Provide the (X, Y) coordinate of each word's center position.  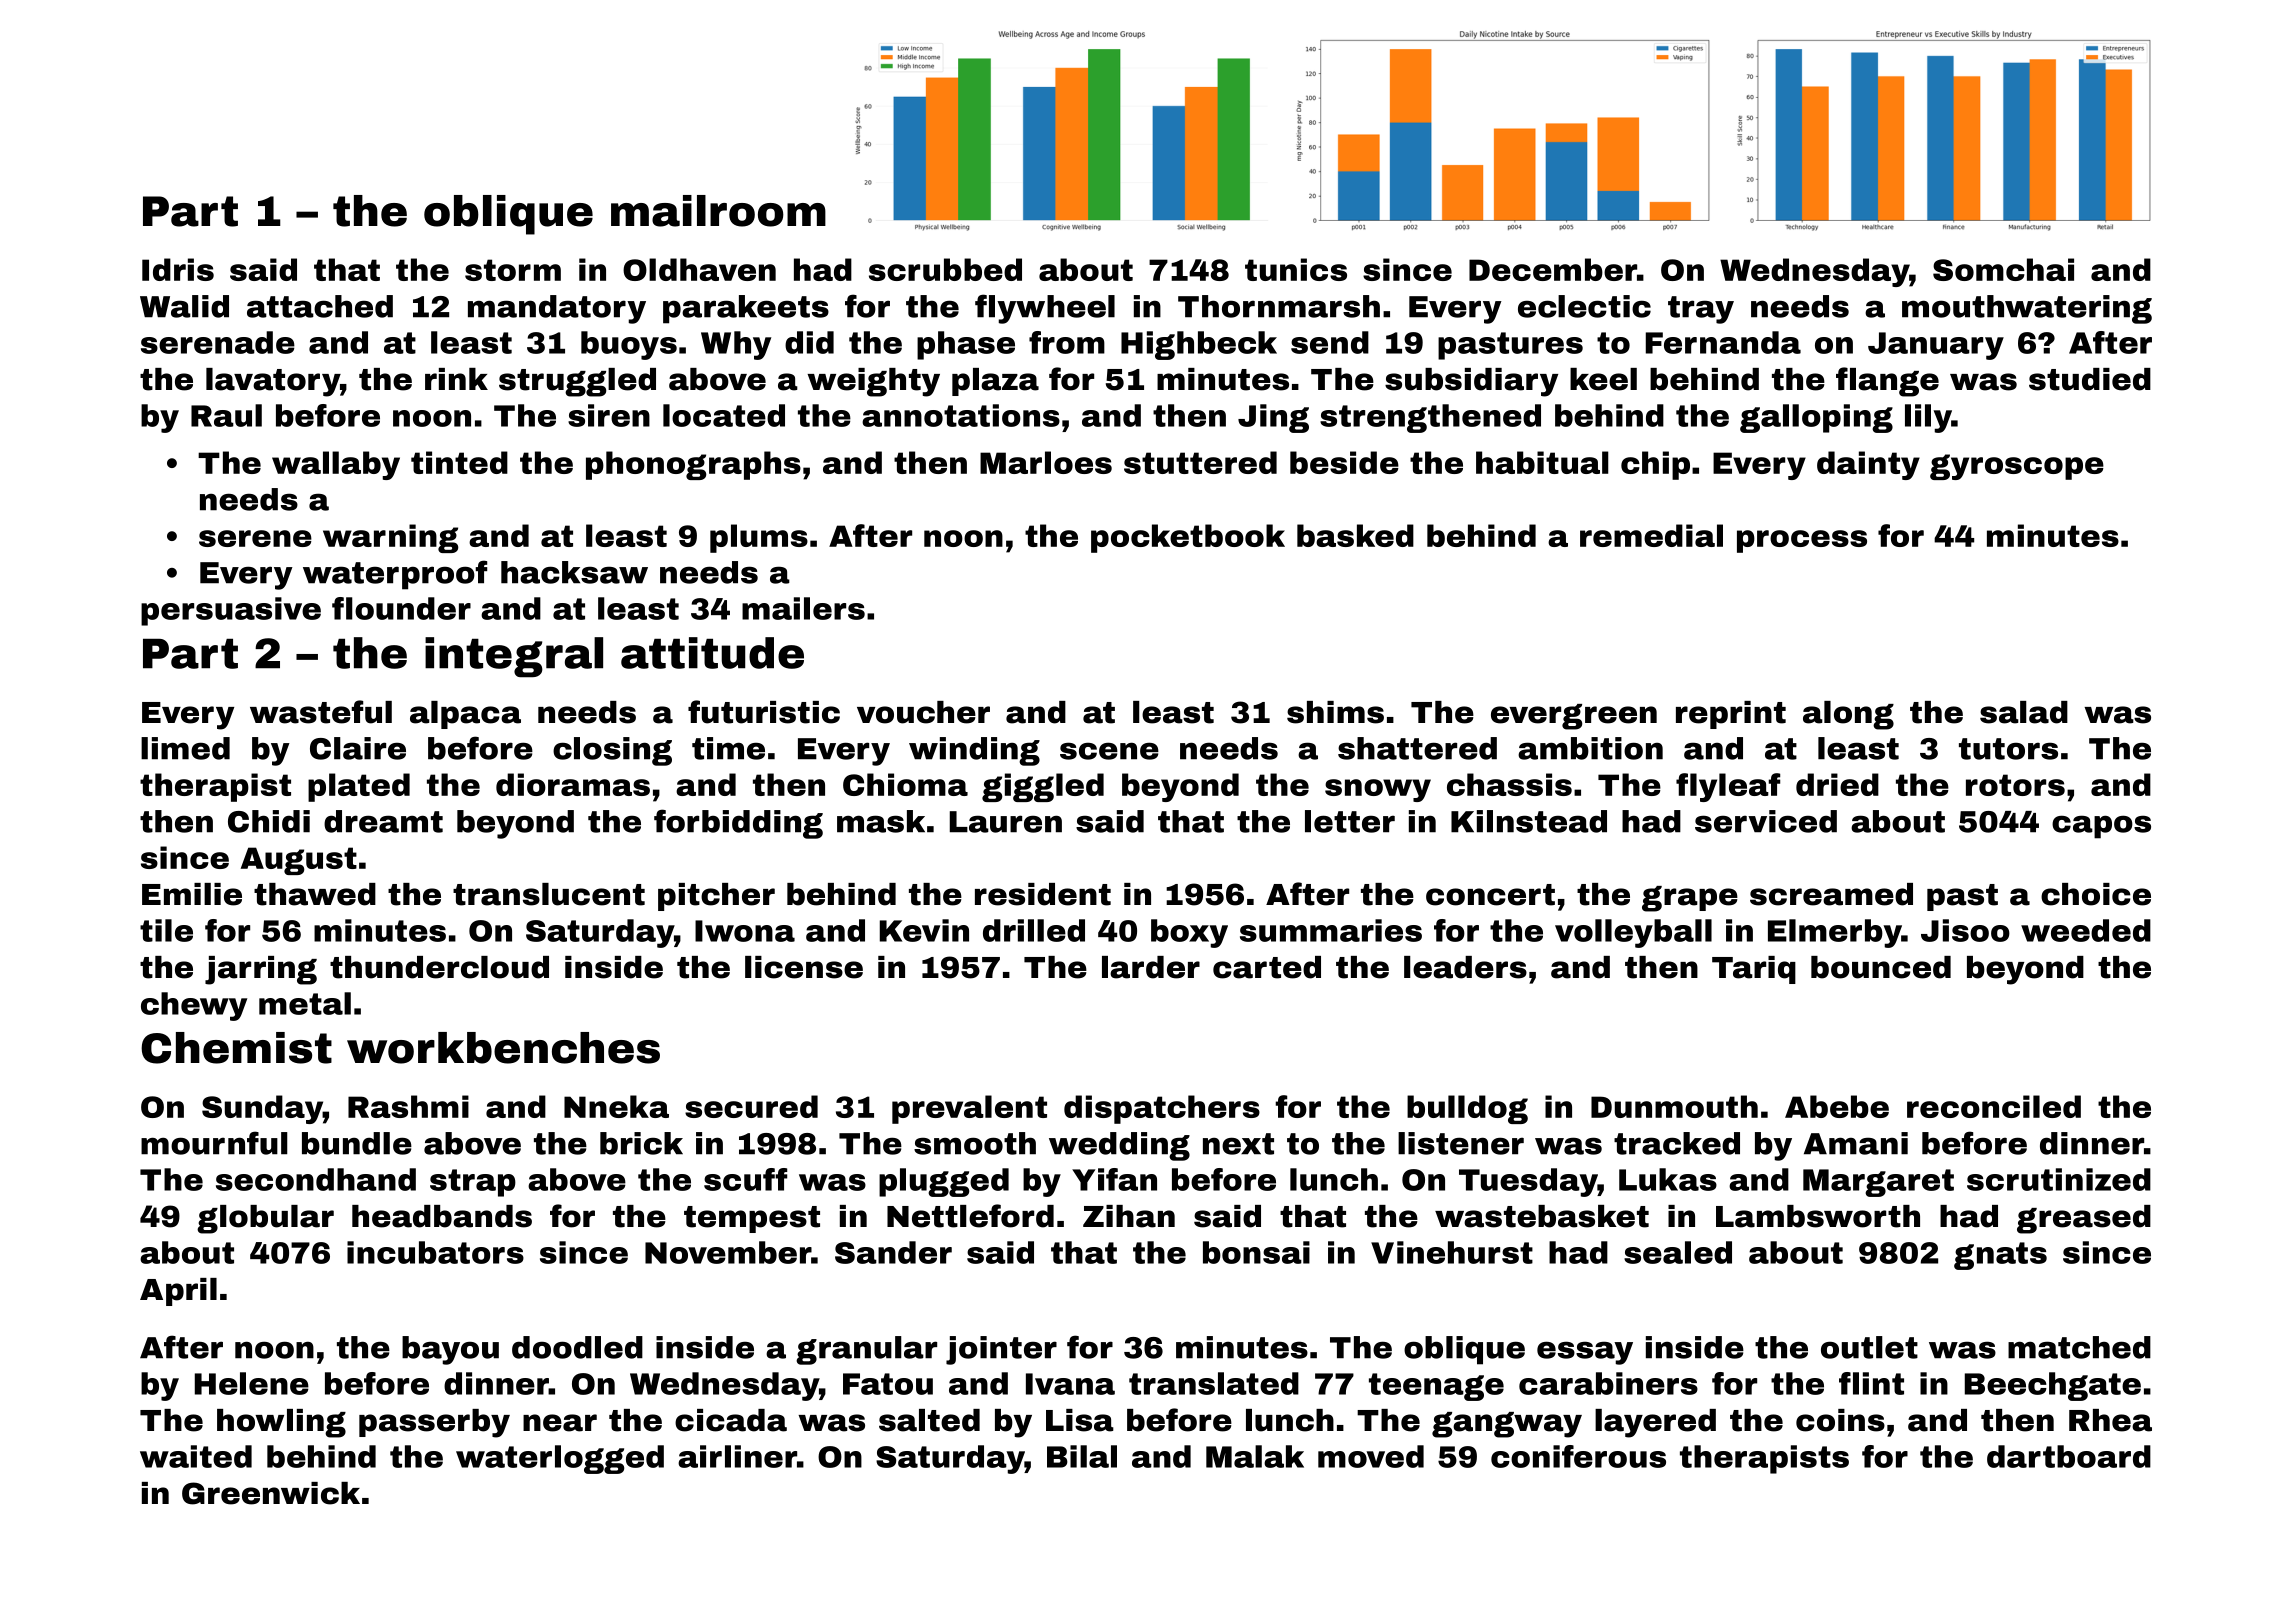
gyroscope (2017, 467)
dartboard (2069, 1456)
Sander (893, 1252)
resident (1043, 894)
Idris (178, 269)
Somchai (2003, 269)
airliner (737, 1456)
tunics (1296, 269)
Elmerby (1835, 933)
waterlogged (560, 1459)
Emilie (192, 894)
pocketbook (1188, 538)
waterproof (395, 575)
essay (1585, 1353)
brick (641, 1143)
